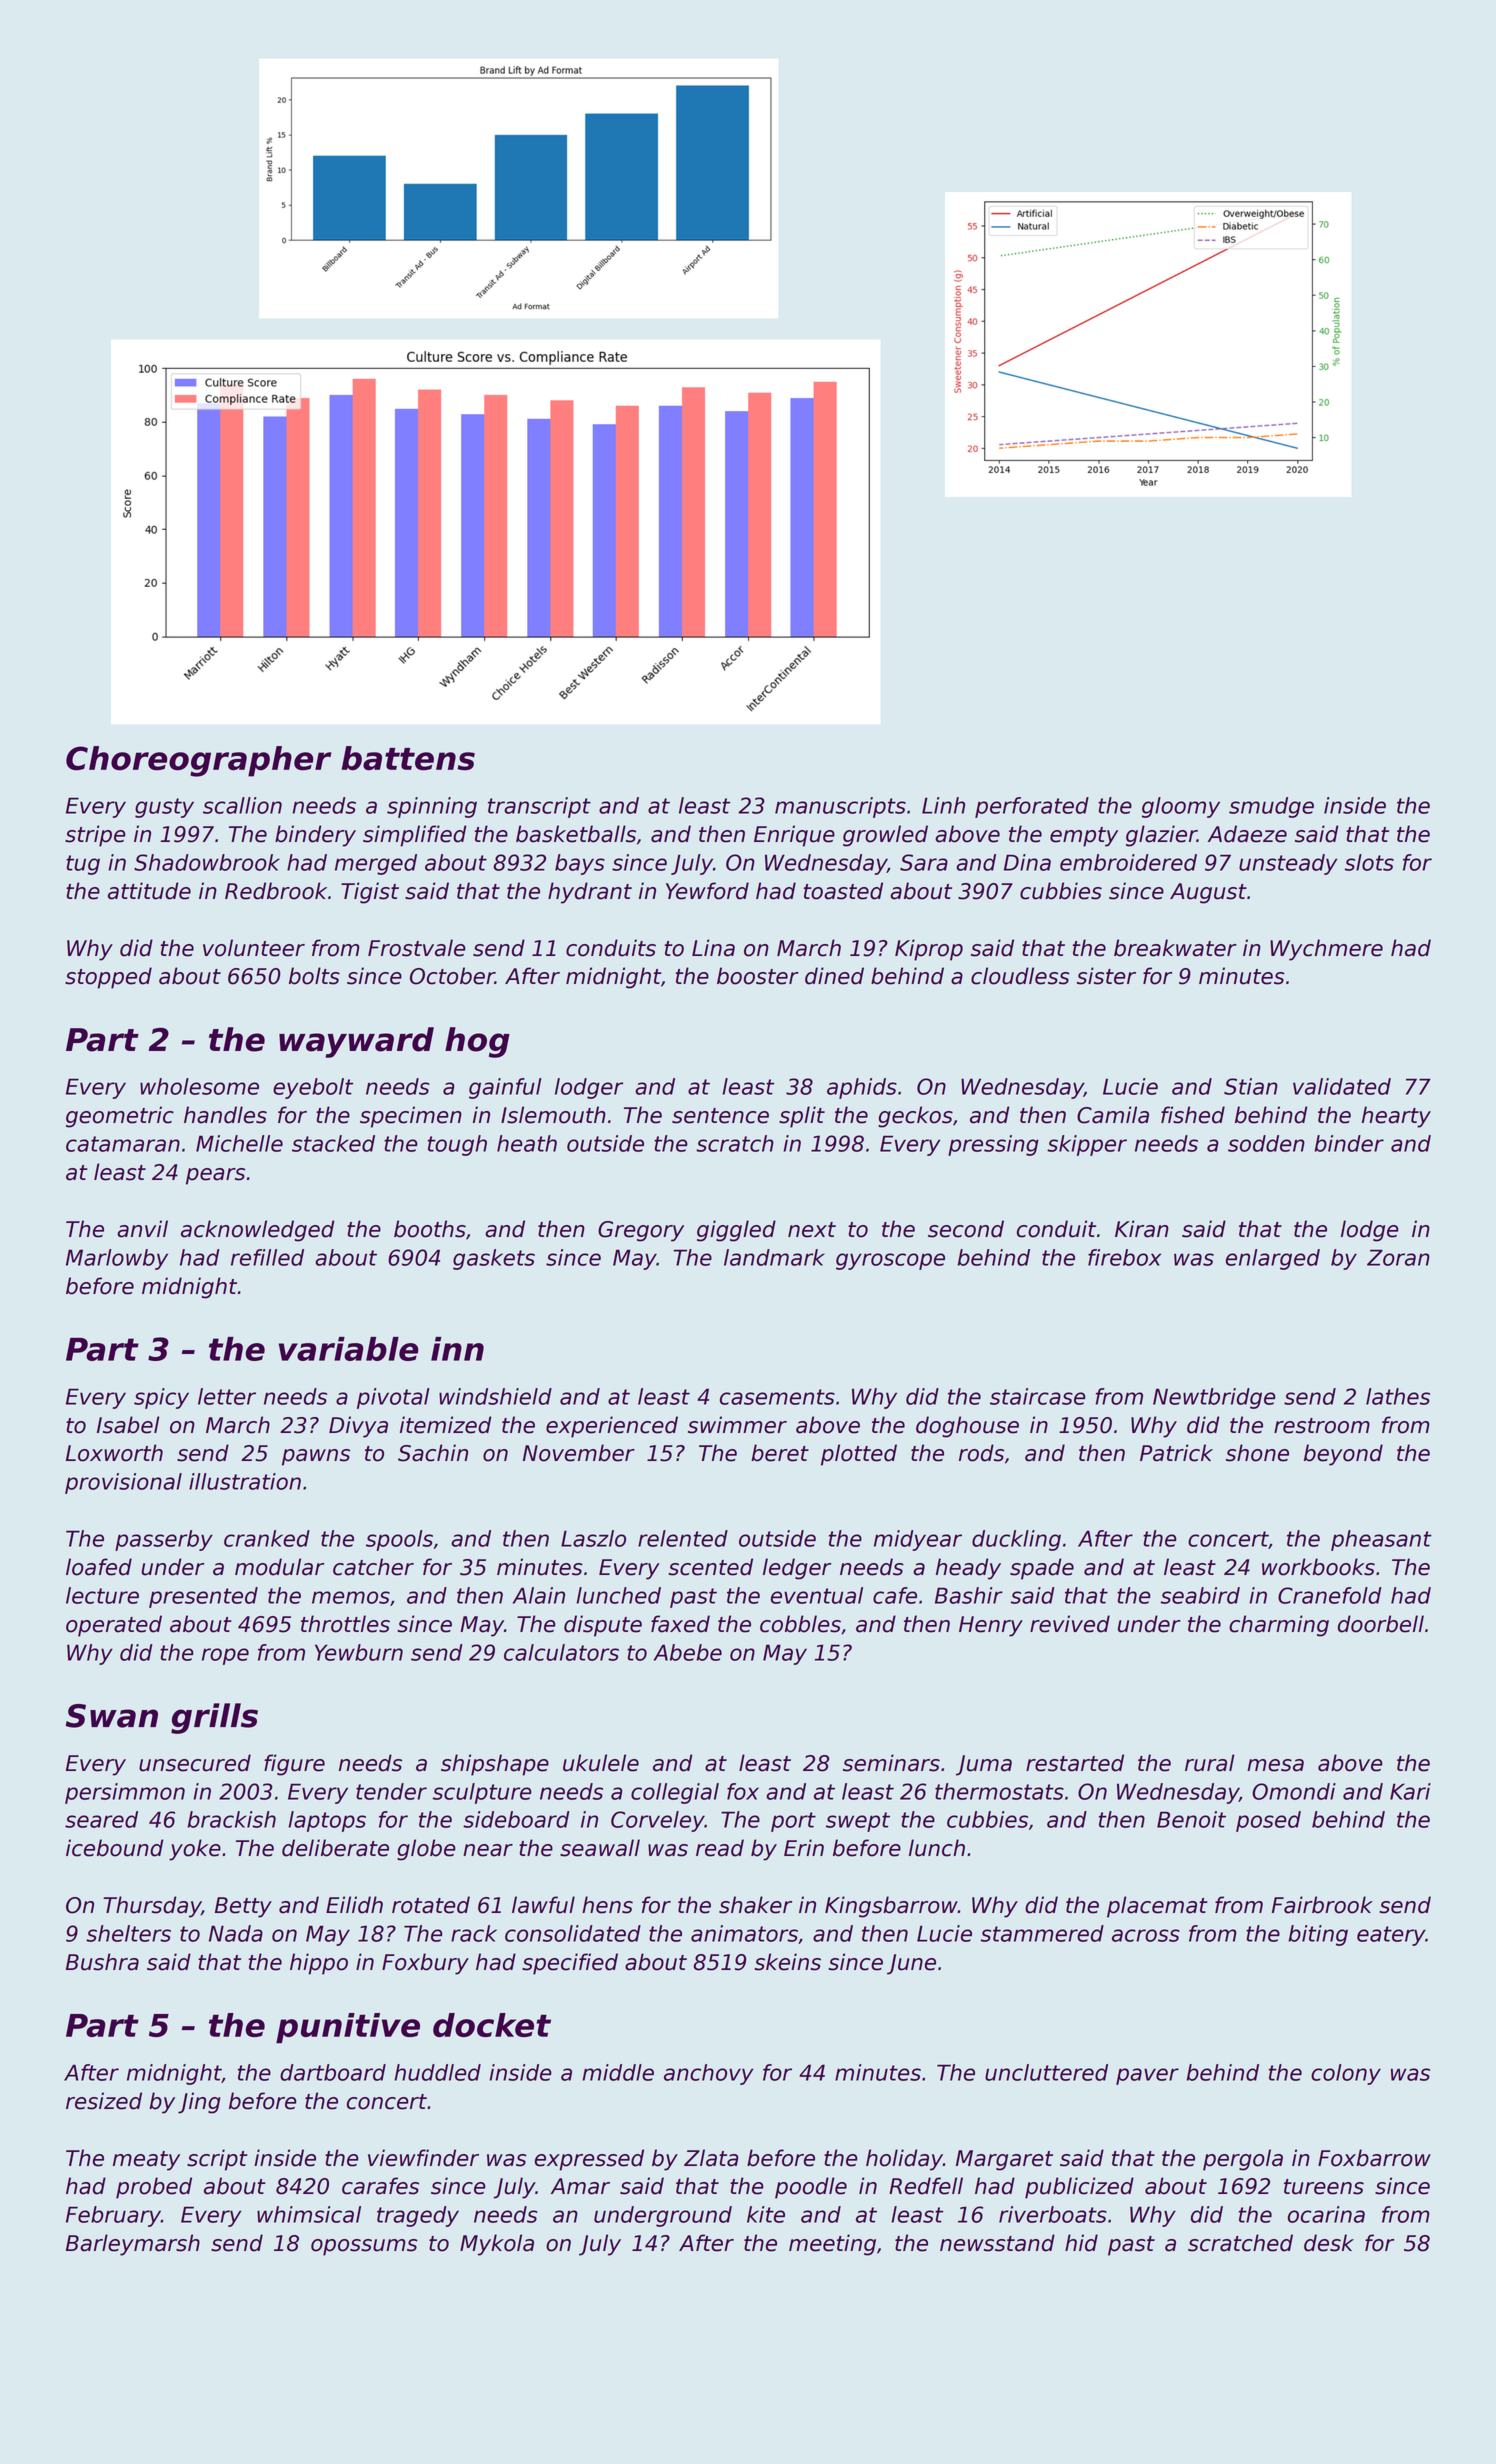 This screenshot has width=1496, height=2464. What do you see at coordinates (1106, 976) in the screenshot?
I see `sister` at bounding box center [1106, 976].
